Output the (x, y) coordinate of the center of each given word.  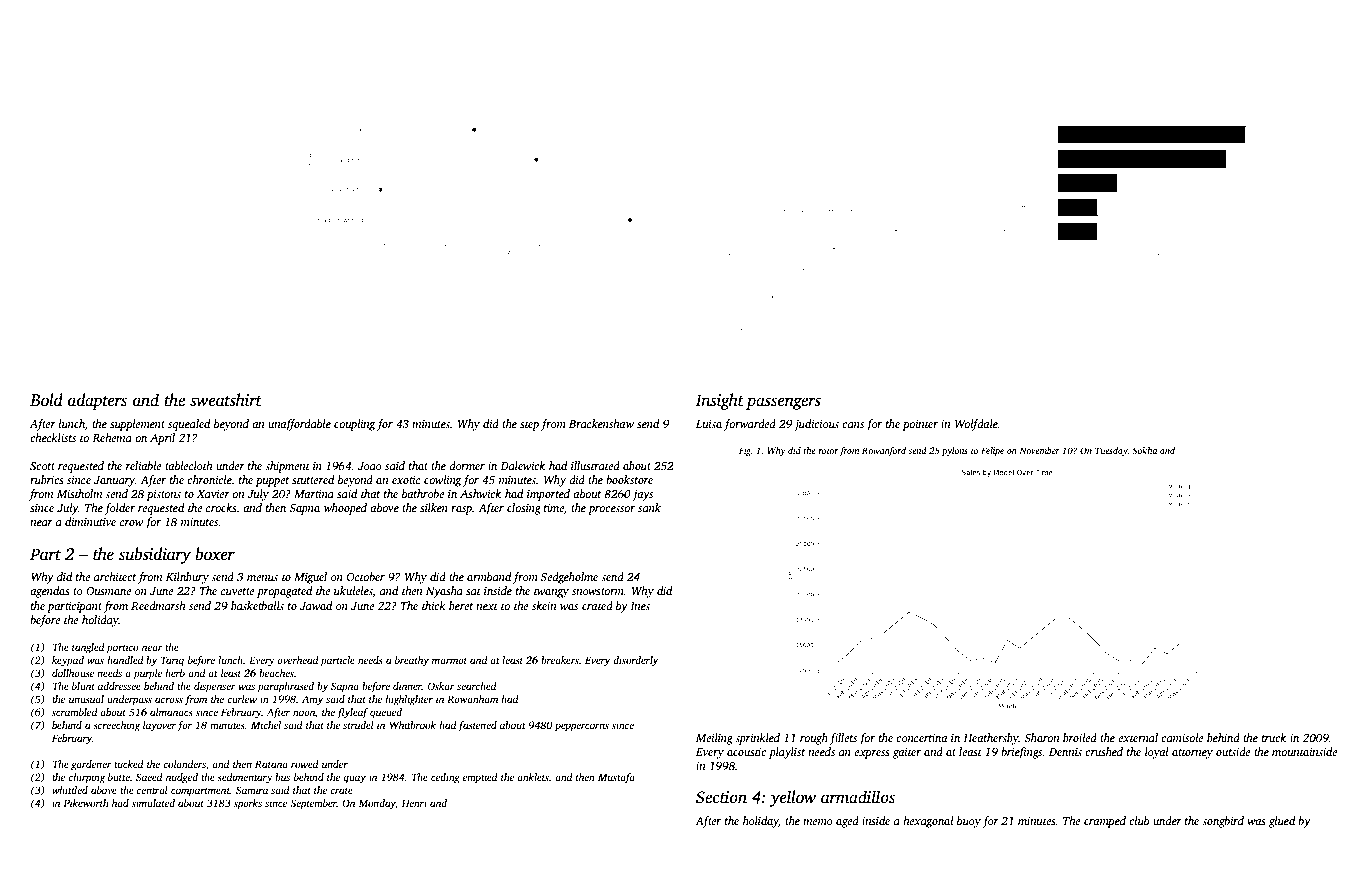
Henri (414, 803)
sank (649, 507)
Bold (46, 400)
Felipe (992, 451)
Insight (720, 401)
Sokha (1144, 450)
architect (115, 576)
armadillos (858, 797)
